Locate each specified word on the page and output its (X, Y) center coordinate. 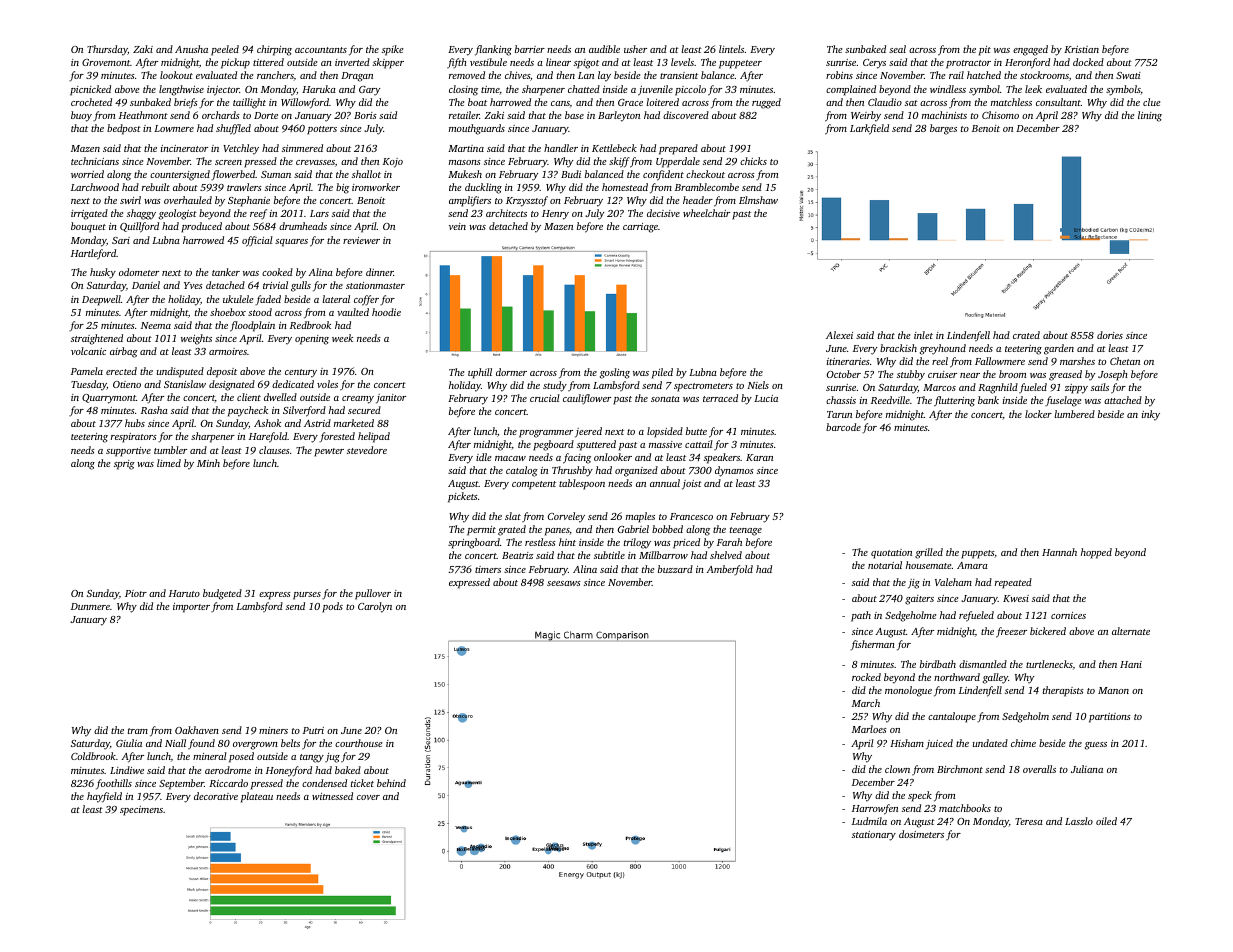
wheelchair (706, 213)
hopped (1096, 553)
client (249, 397)
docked (1088, 62)
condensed (324, 783)
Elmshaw (758, 200)
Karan (759, 457)
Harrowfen (875, 809)
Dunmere (90, 606)
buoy (81, 116)
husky (103, 273)
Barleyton (619, 116)
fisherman (872, 645)
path (861, 616)
